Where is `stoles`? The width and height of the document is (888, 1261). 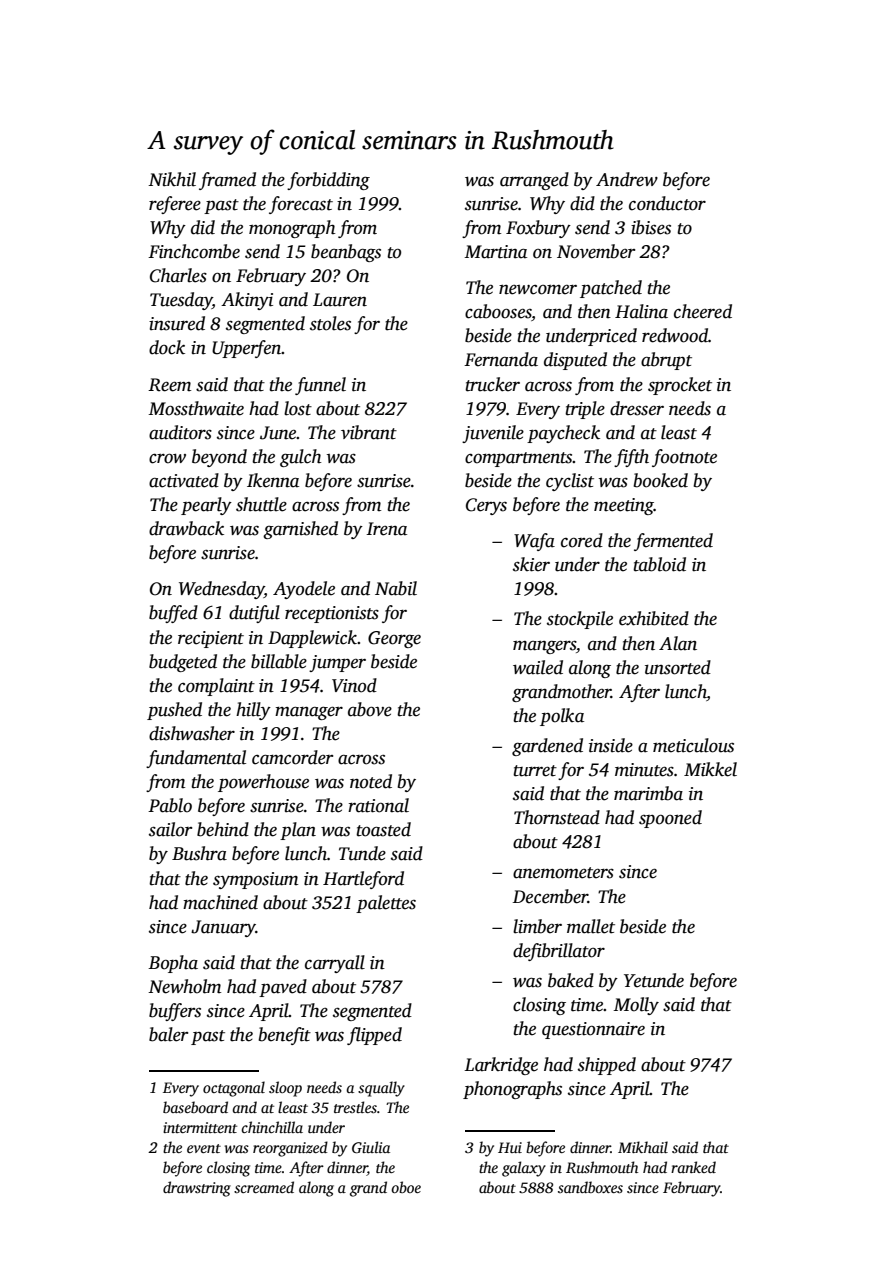 stoles is located at coordinates (330, 323).
